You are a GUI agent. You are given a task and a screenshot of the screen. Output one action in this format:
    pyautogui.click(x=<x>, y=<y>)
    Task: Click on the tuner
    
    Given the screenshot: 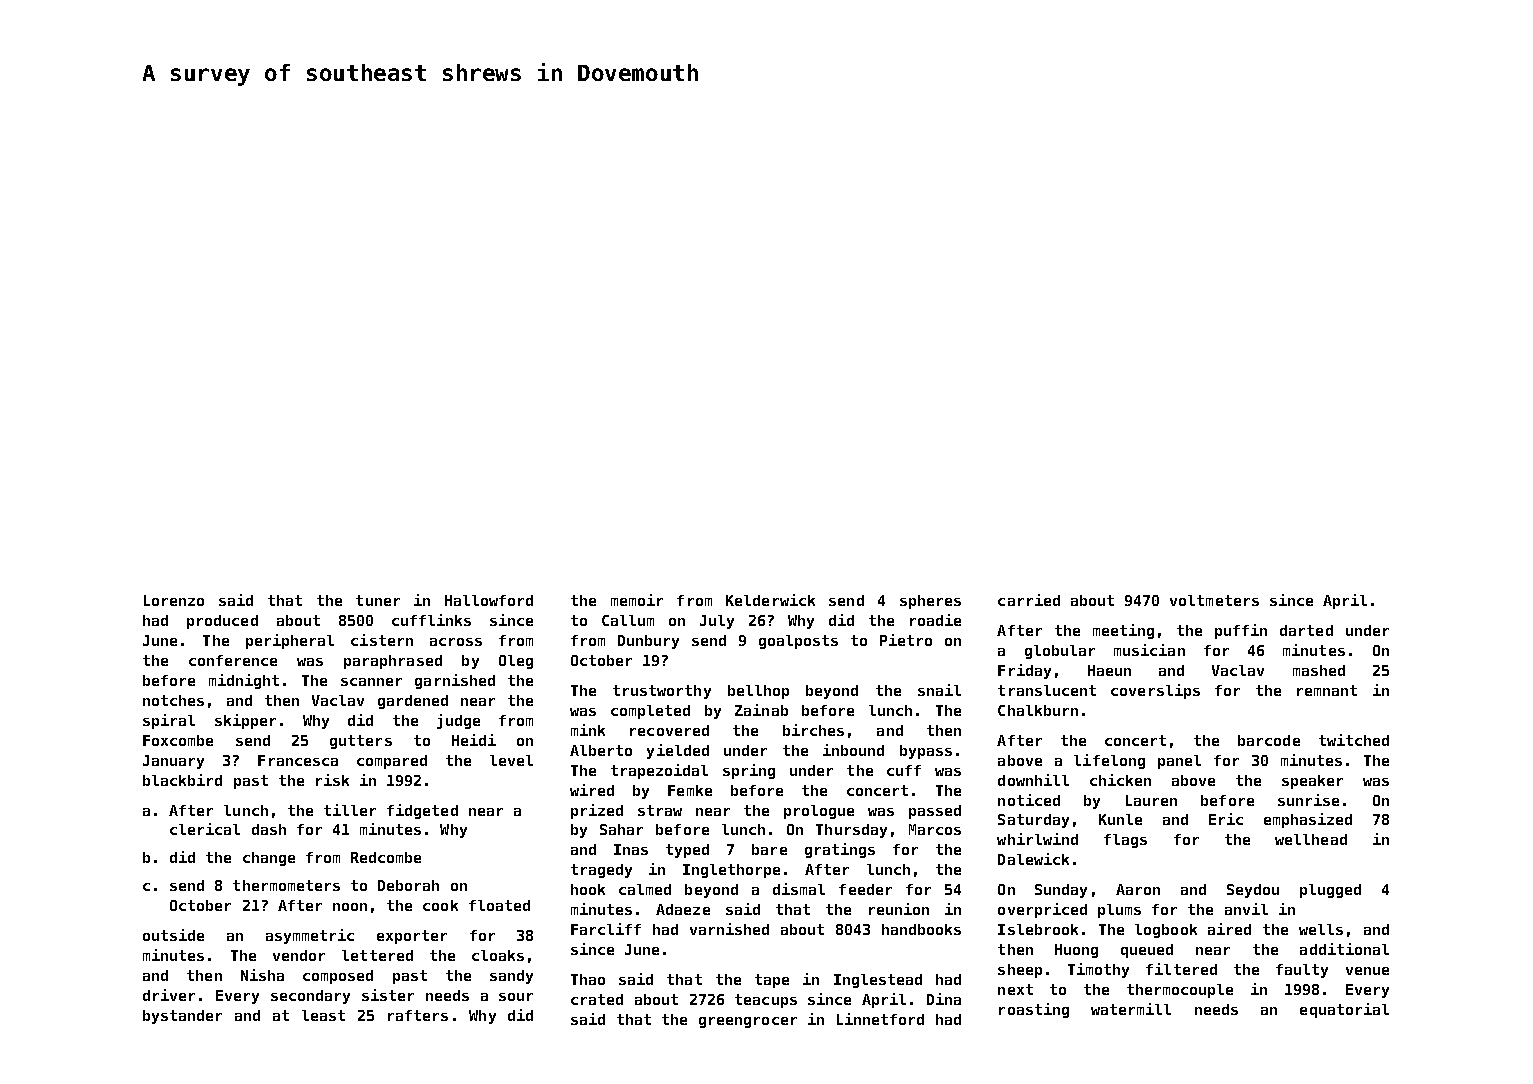 What is the action you would take?
    pyautogui.click(x=378, y=600)
